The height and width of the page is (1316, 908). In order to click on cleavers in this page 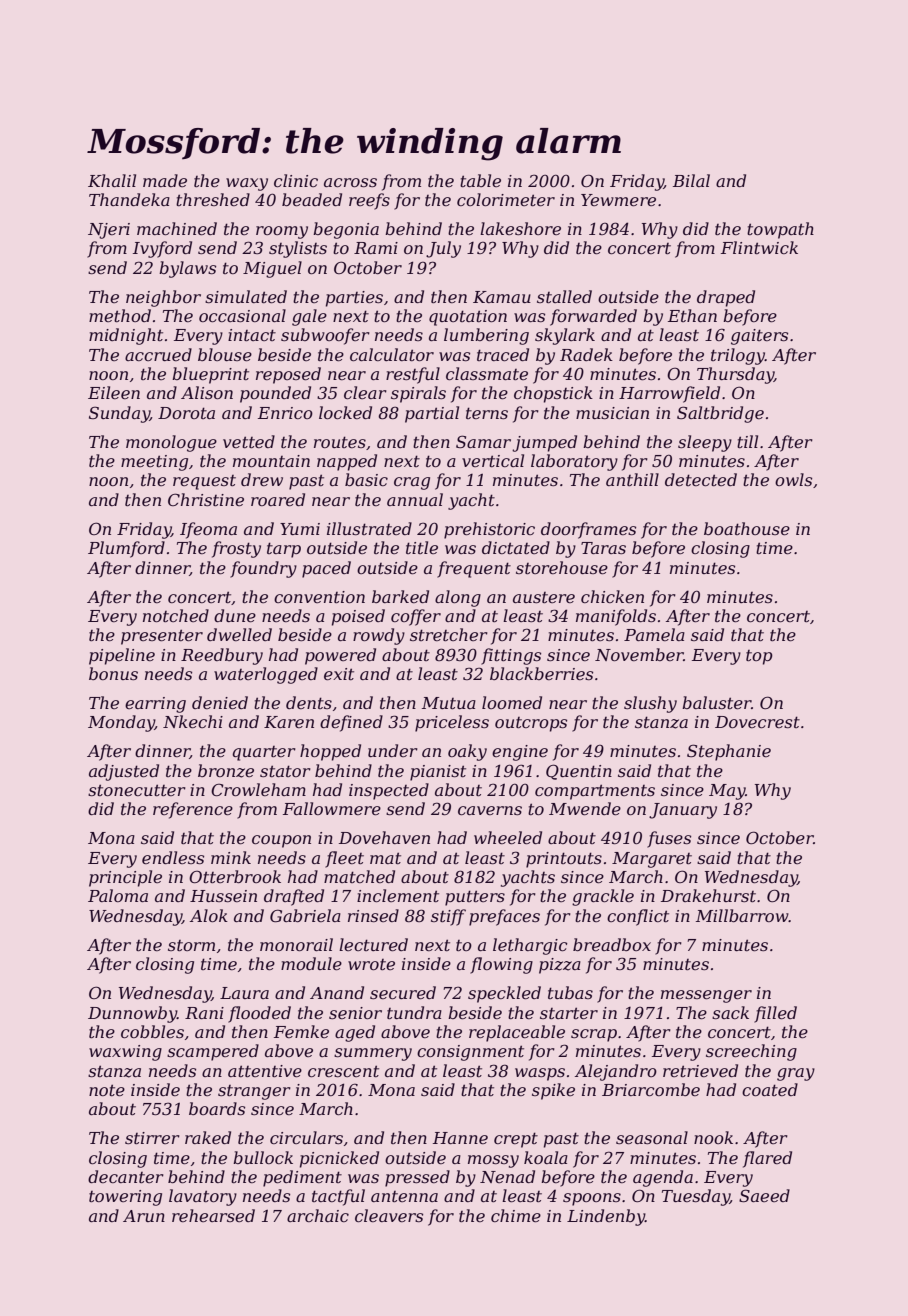, I will do `click(389, 1215)`.
